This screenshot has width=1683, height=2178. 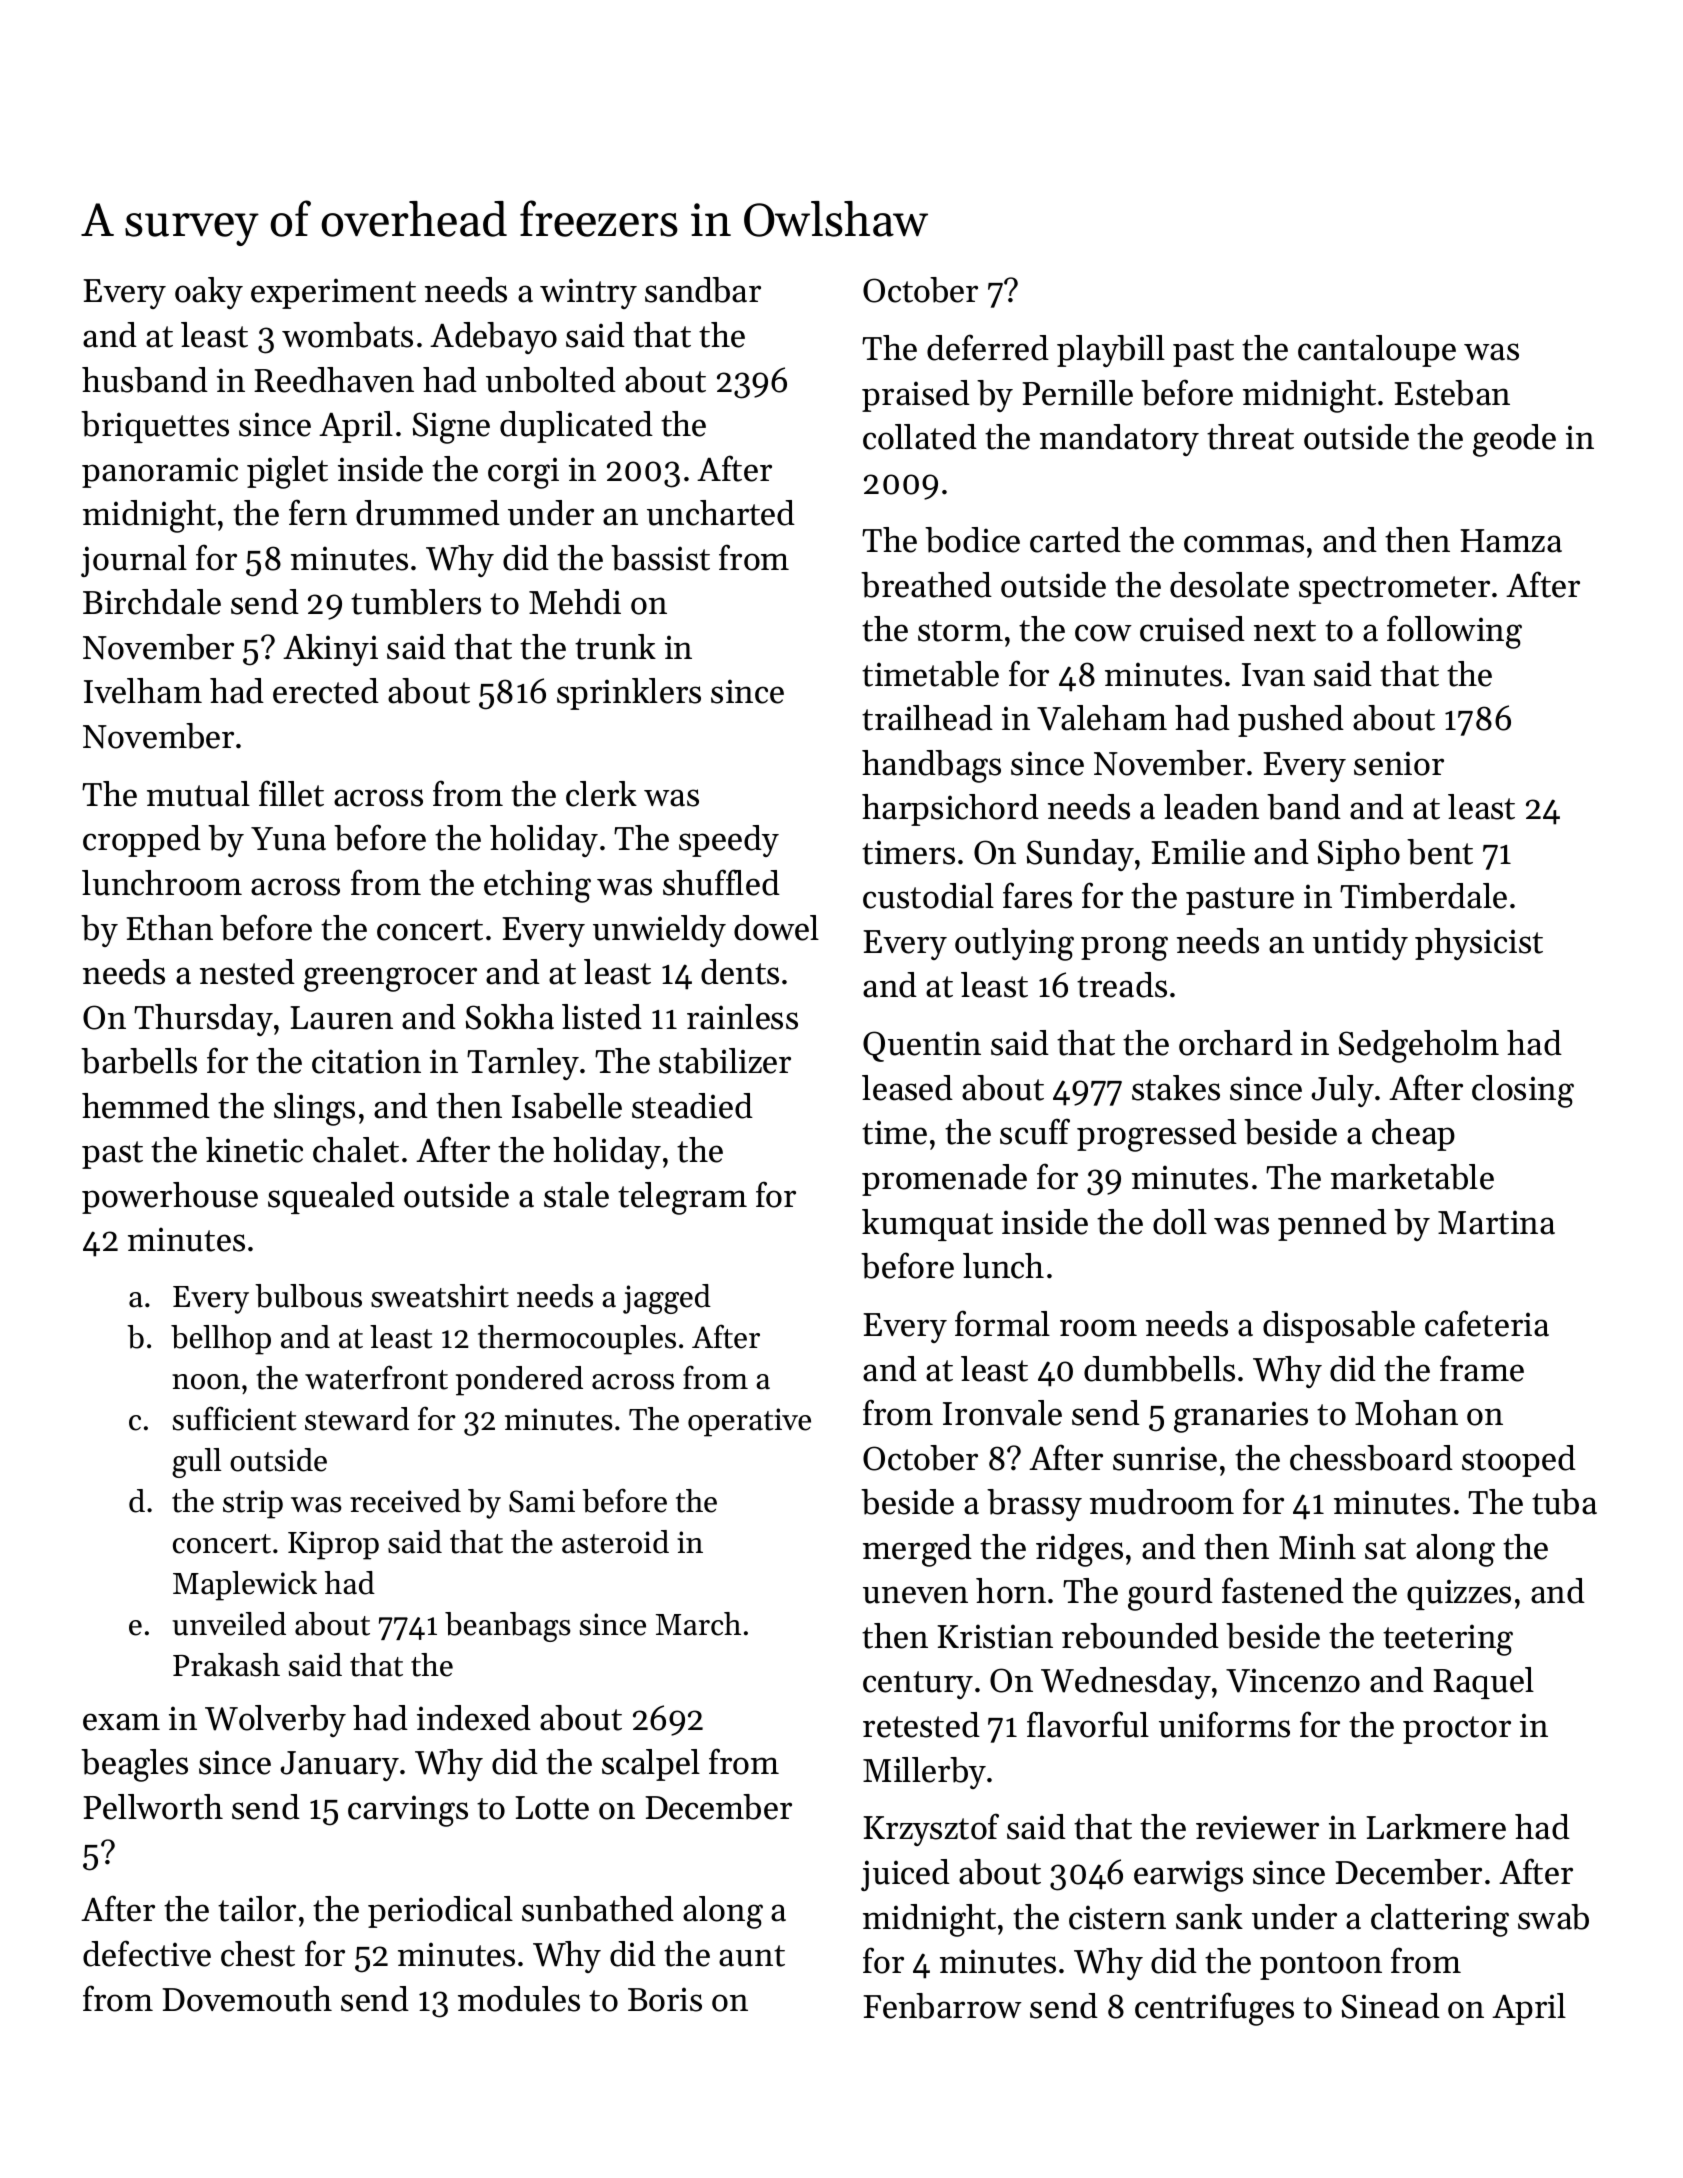 What do you see at coordinates (440, 1296) in the screenshot?
I see `sweatshirt` at bounding box center [440, 1296].
